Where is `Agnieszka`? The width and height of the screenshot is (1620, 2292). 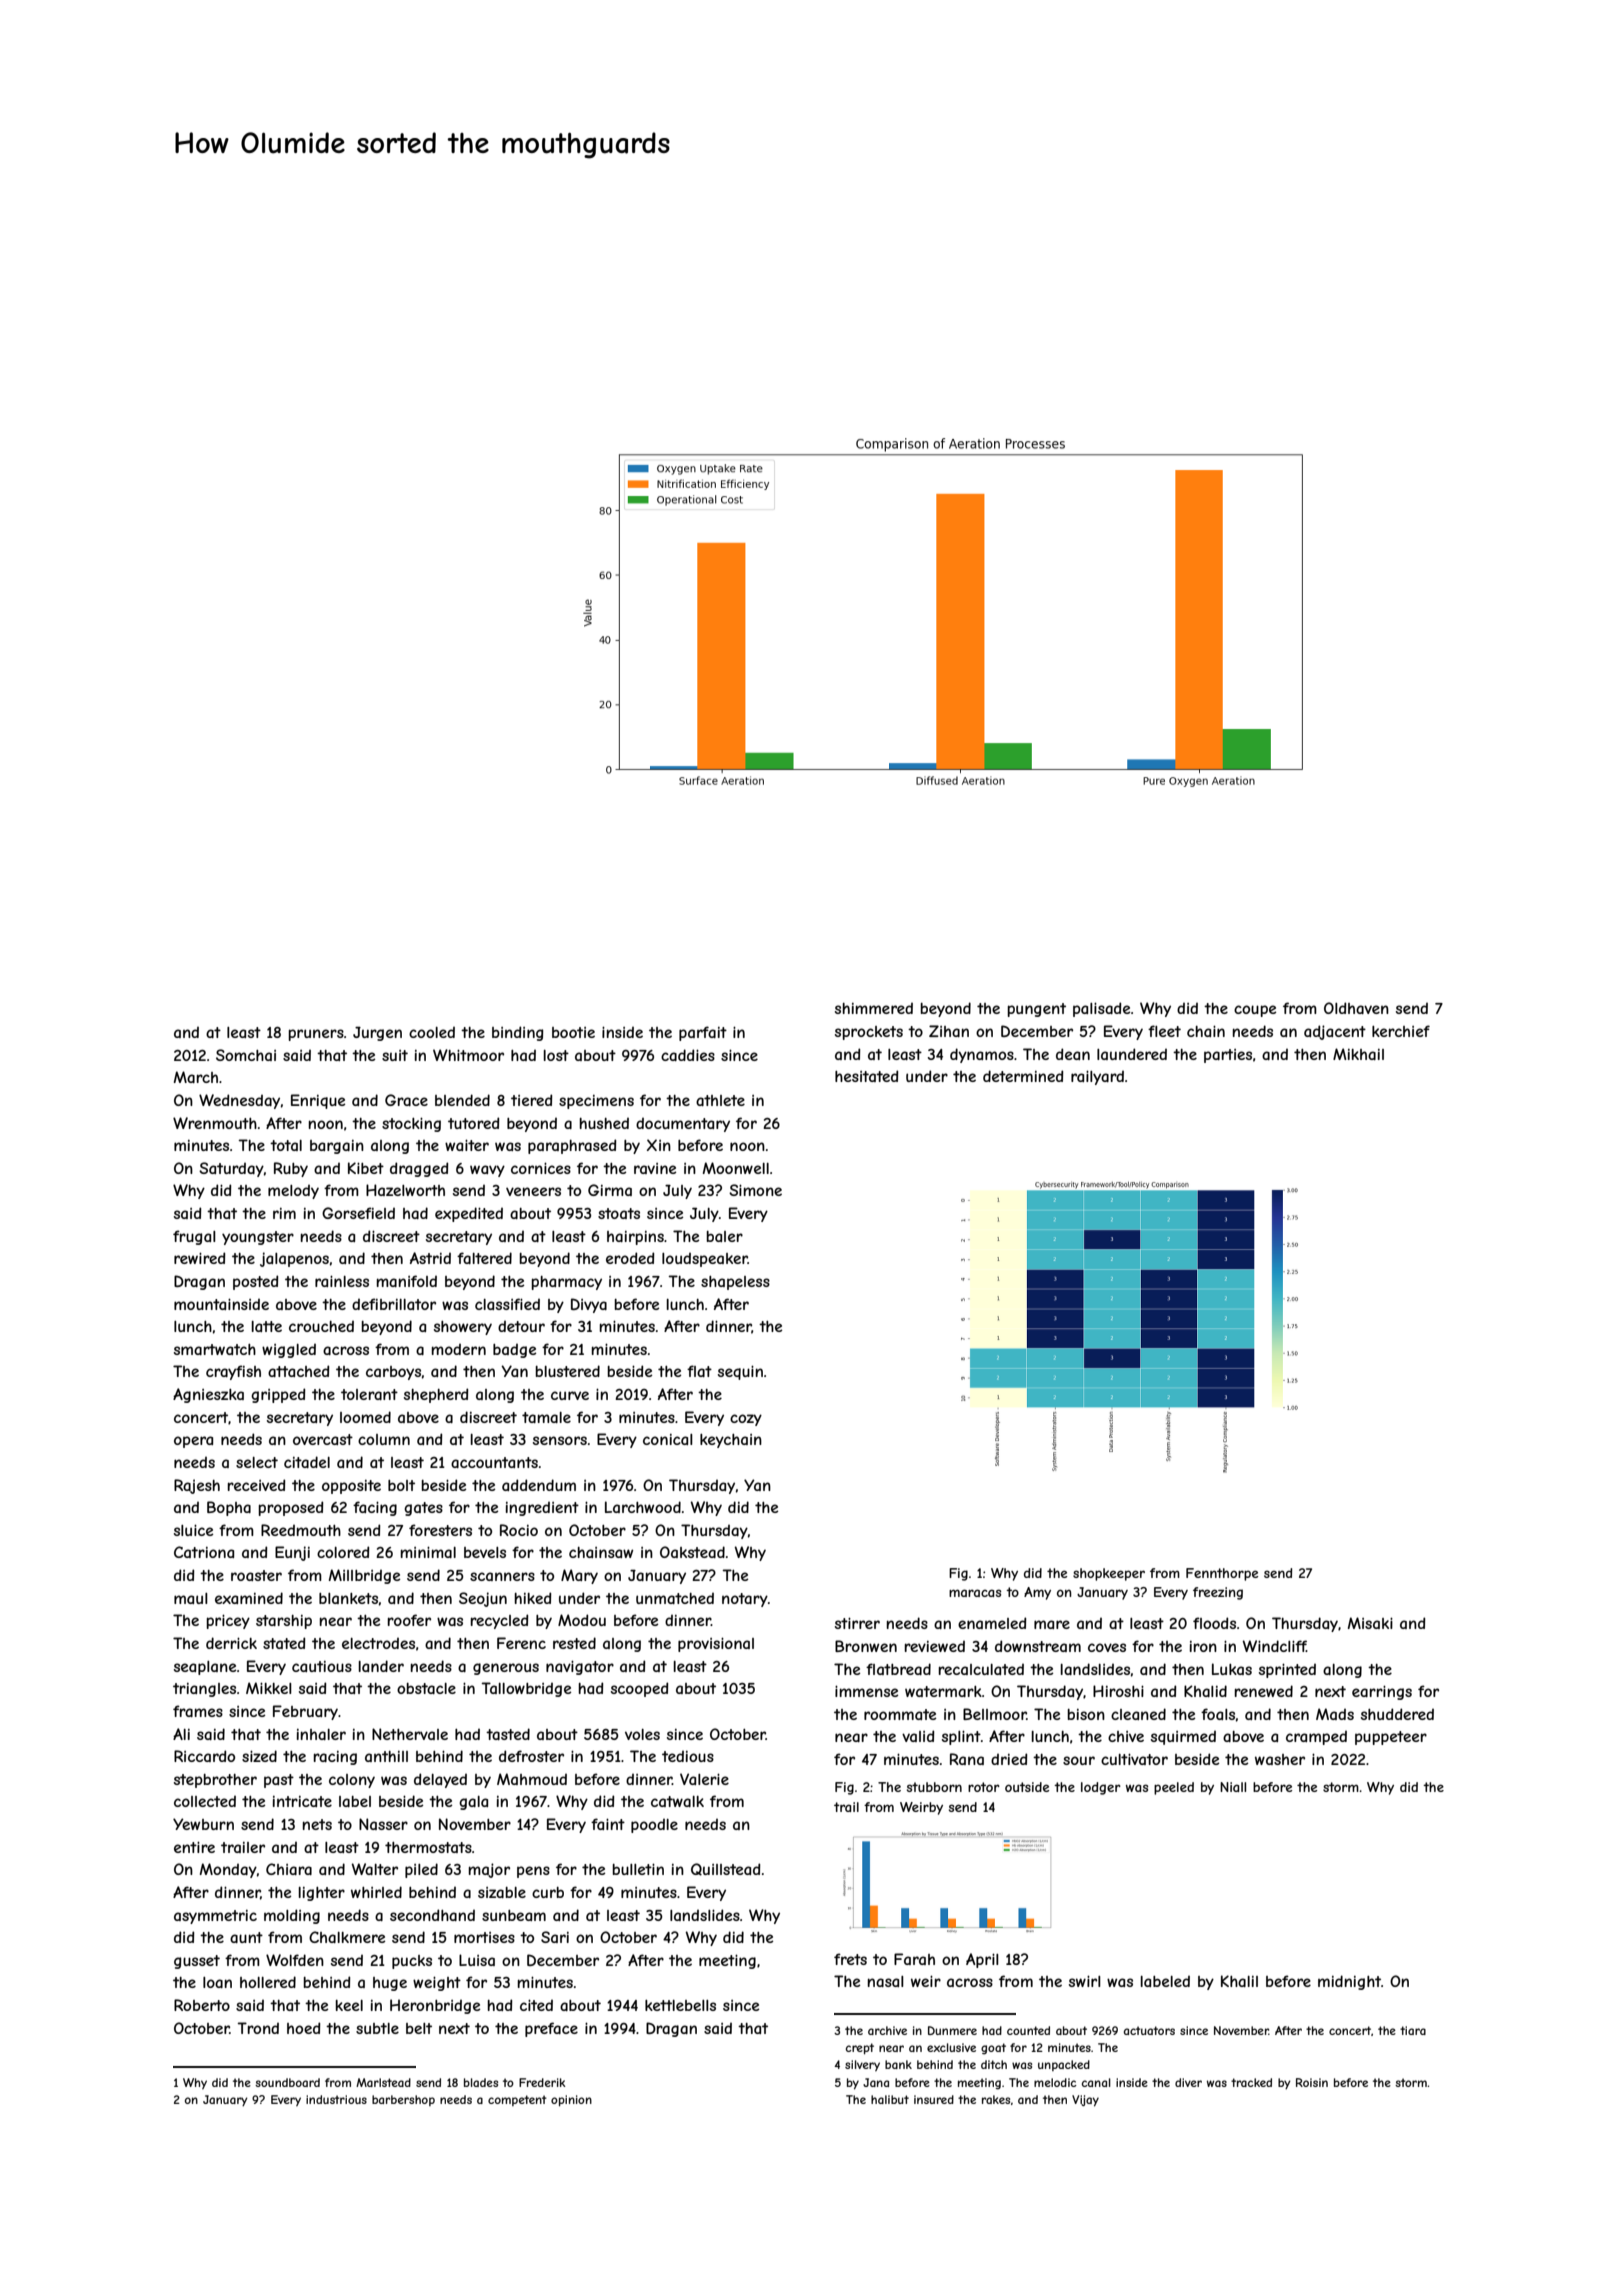
Agnieszka is located at coordinates (208, 1395).
